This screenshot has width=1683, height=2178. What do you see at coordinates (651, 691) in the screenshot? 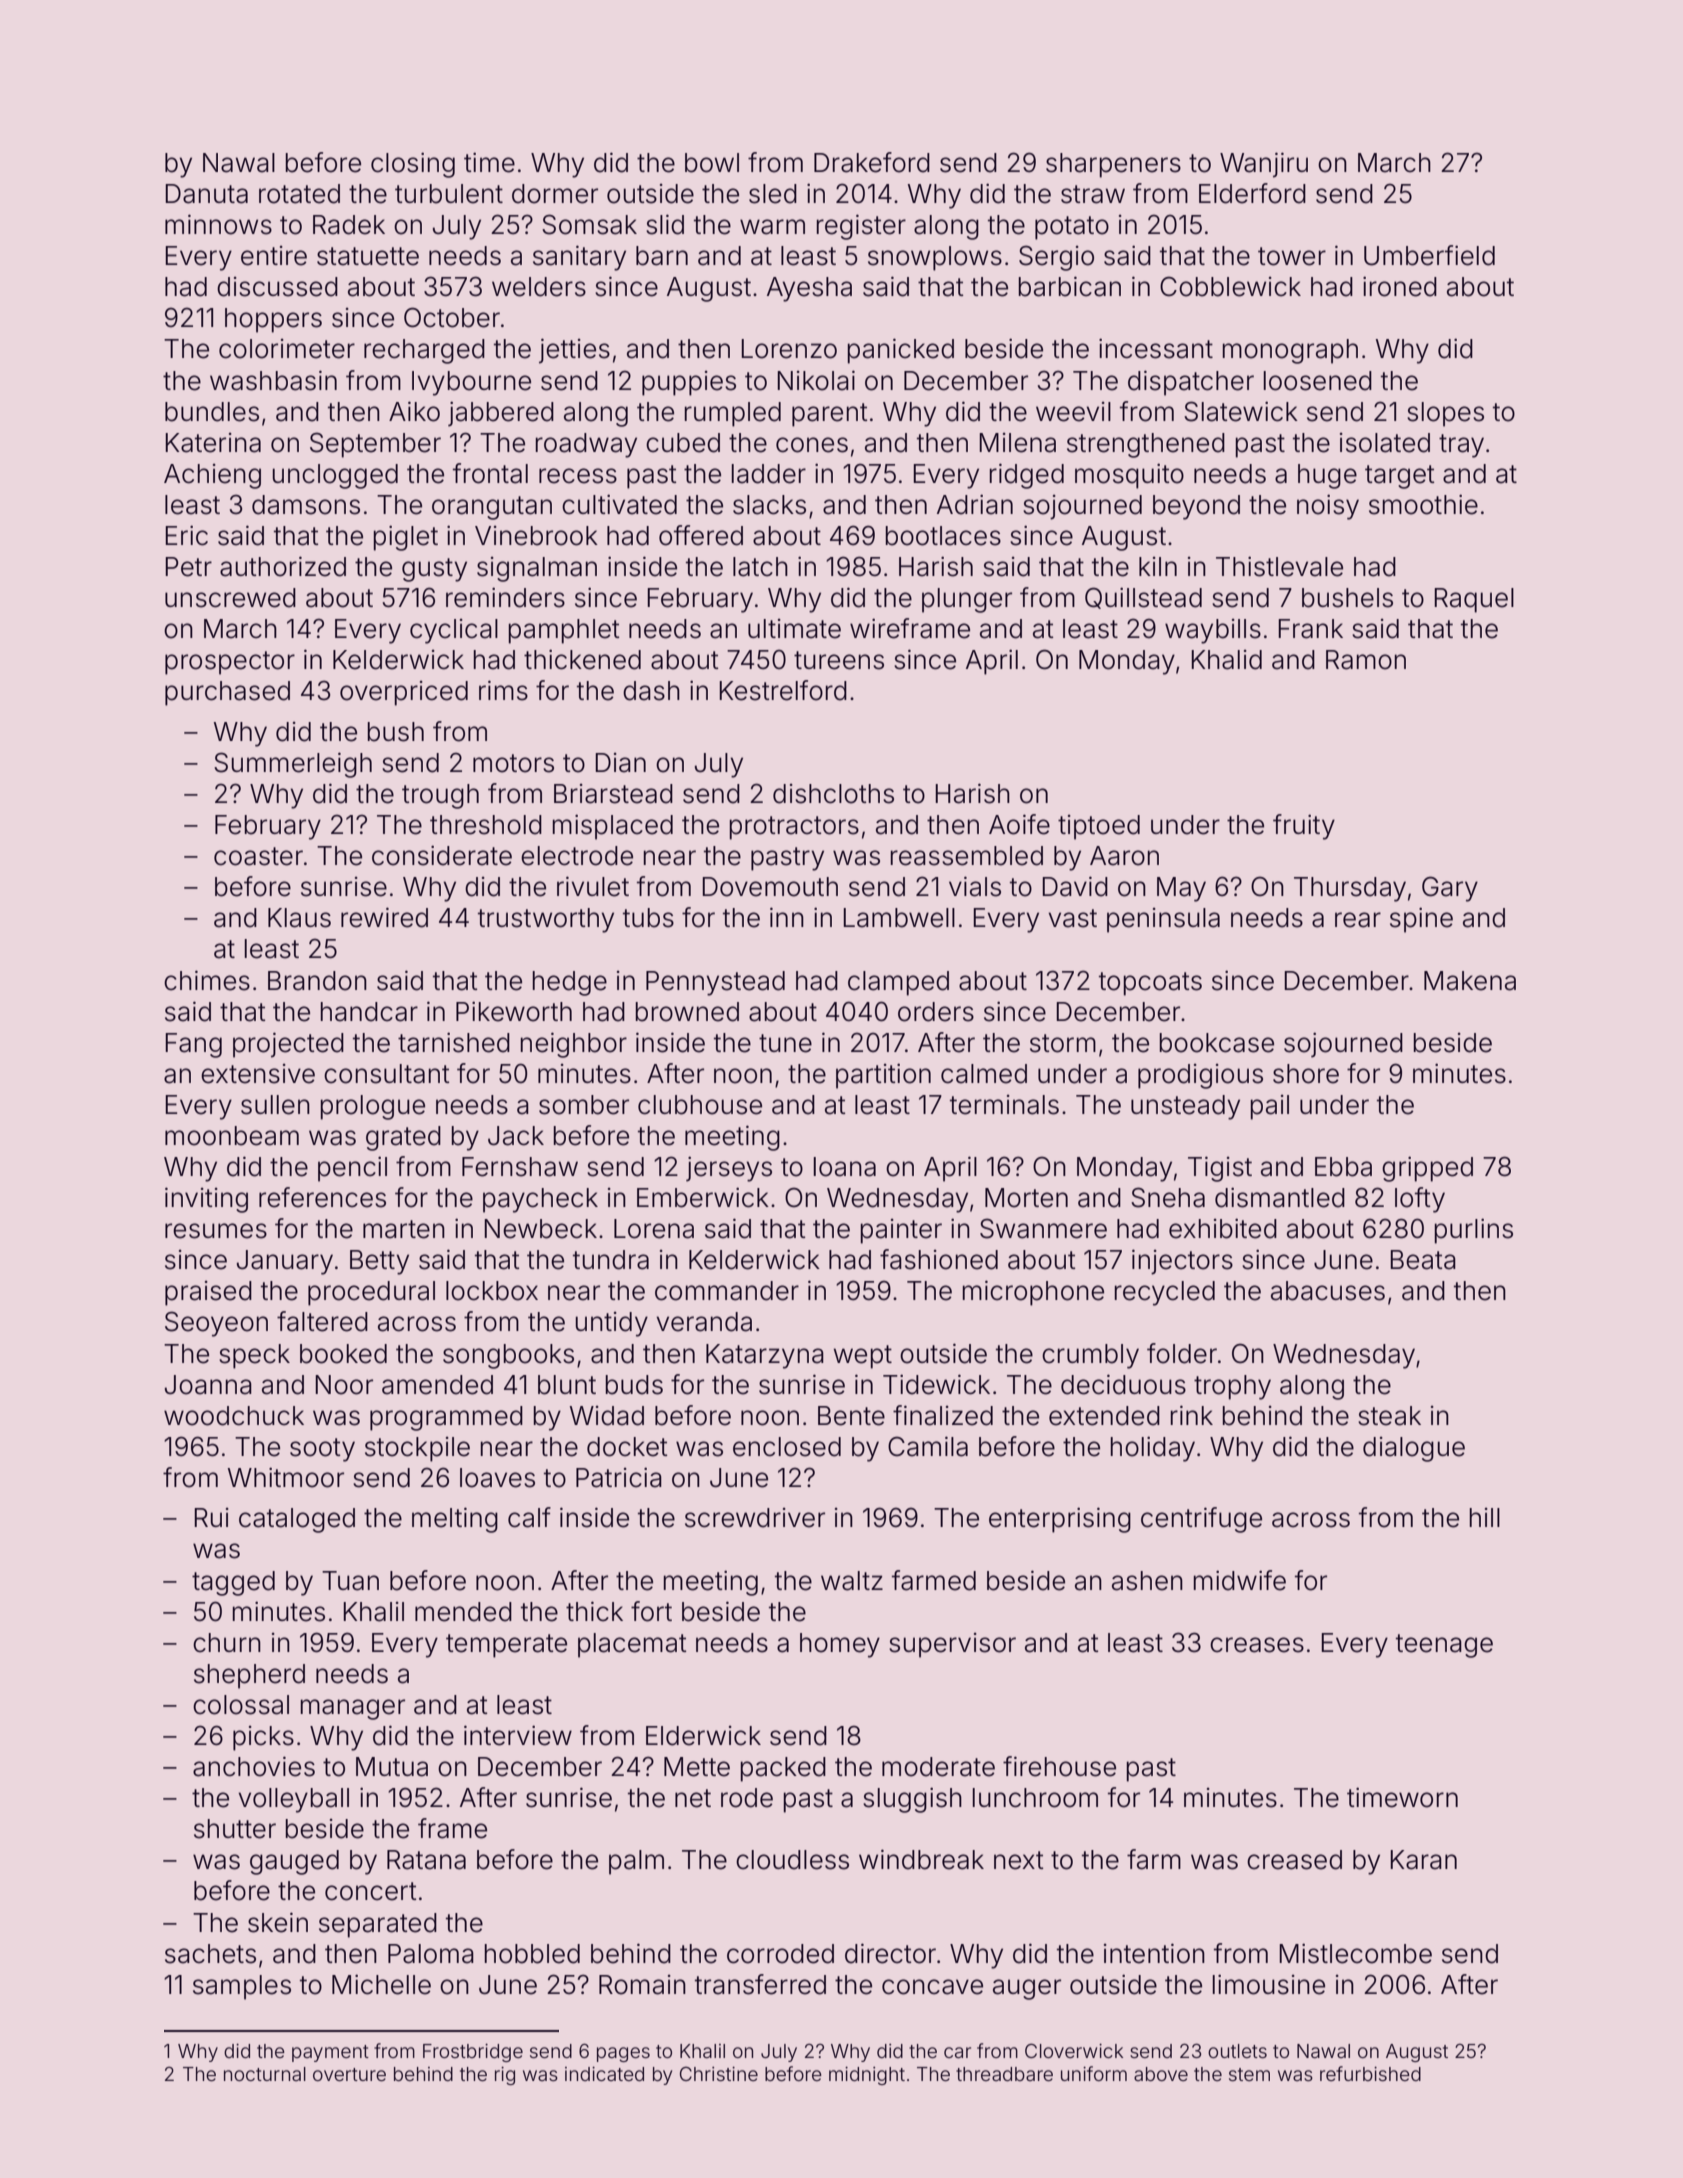
I see `dash` at bounding box center [651, 691].
